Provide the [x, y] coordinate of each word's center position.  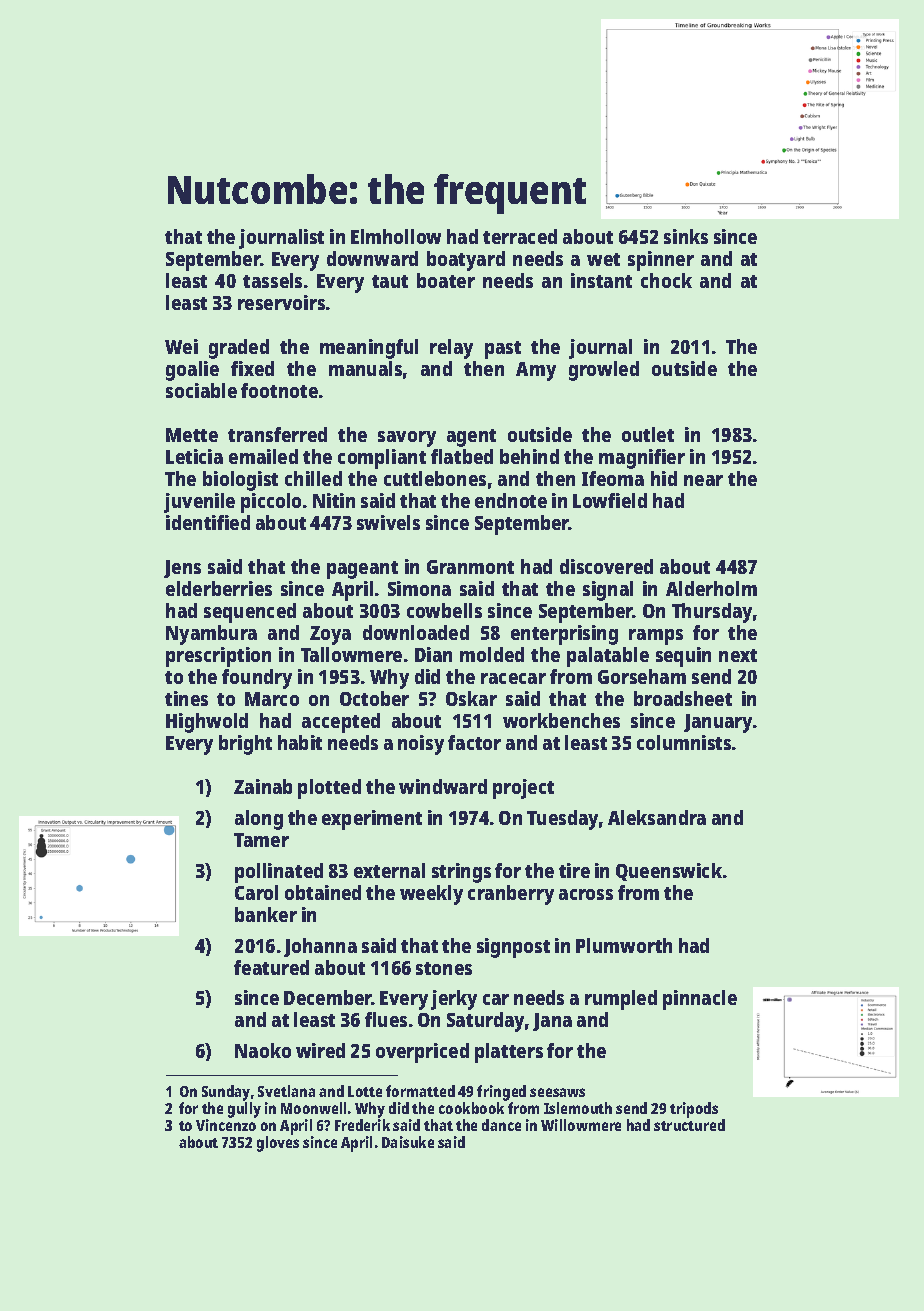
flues [386, 1019]
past [503, 350]
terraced [520, 236]
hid [664, 478]
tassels [272, 280]
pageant [362, 570]
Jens [182, 569]
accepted [341, 723]
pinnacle [700, 1000]
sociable [201, 390]
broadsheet [683, 698]
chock [666, 280]
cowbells [444, 610]
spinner [661, 261]
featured [271, 967]
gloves [278, 1144]
